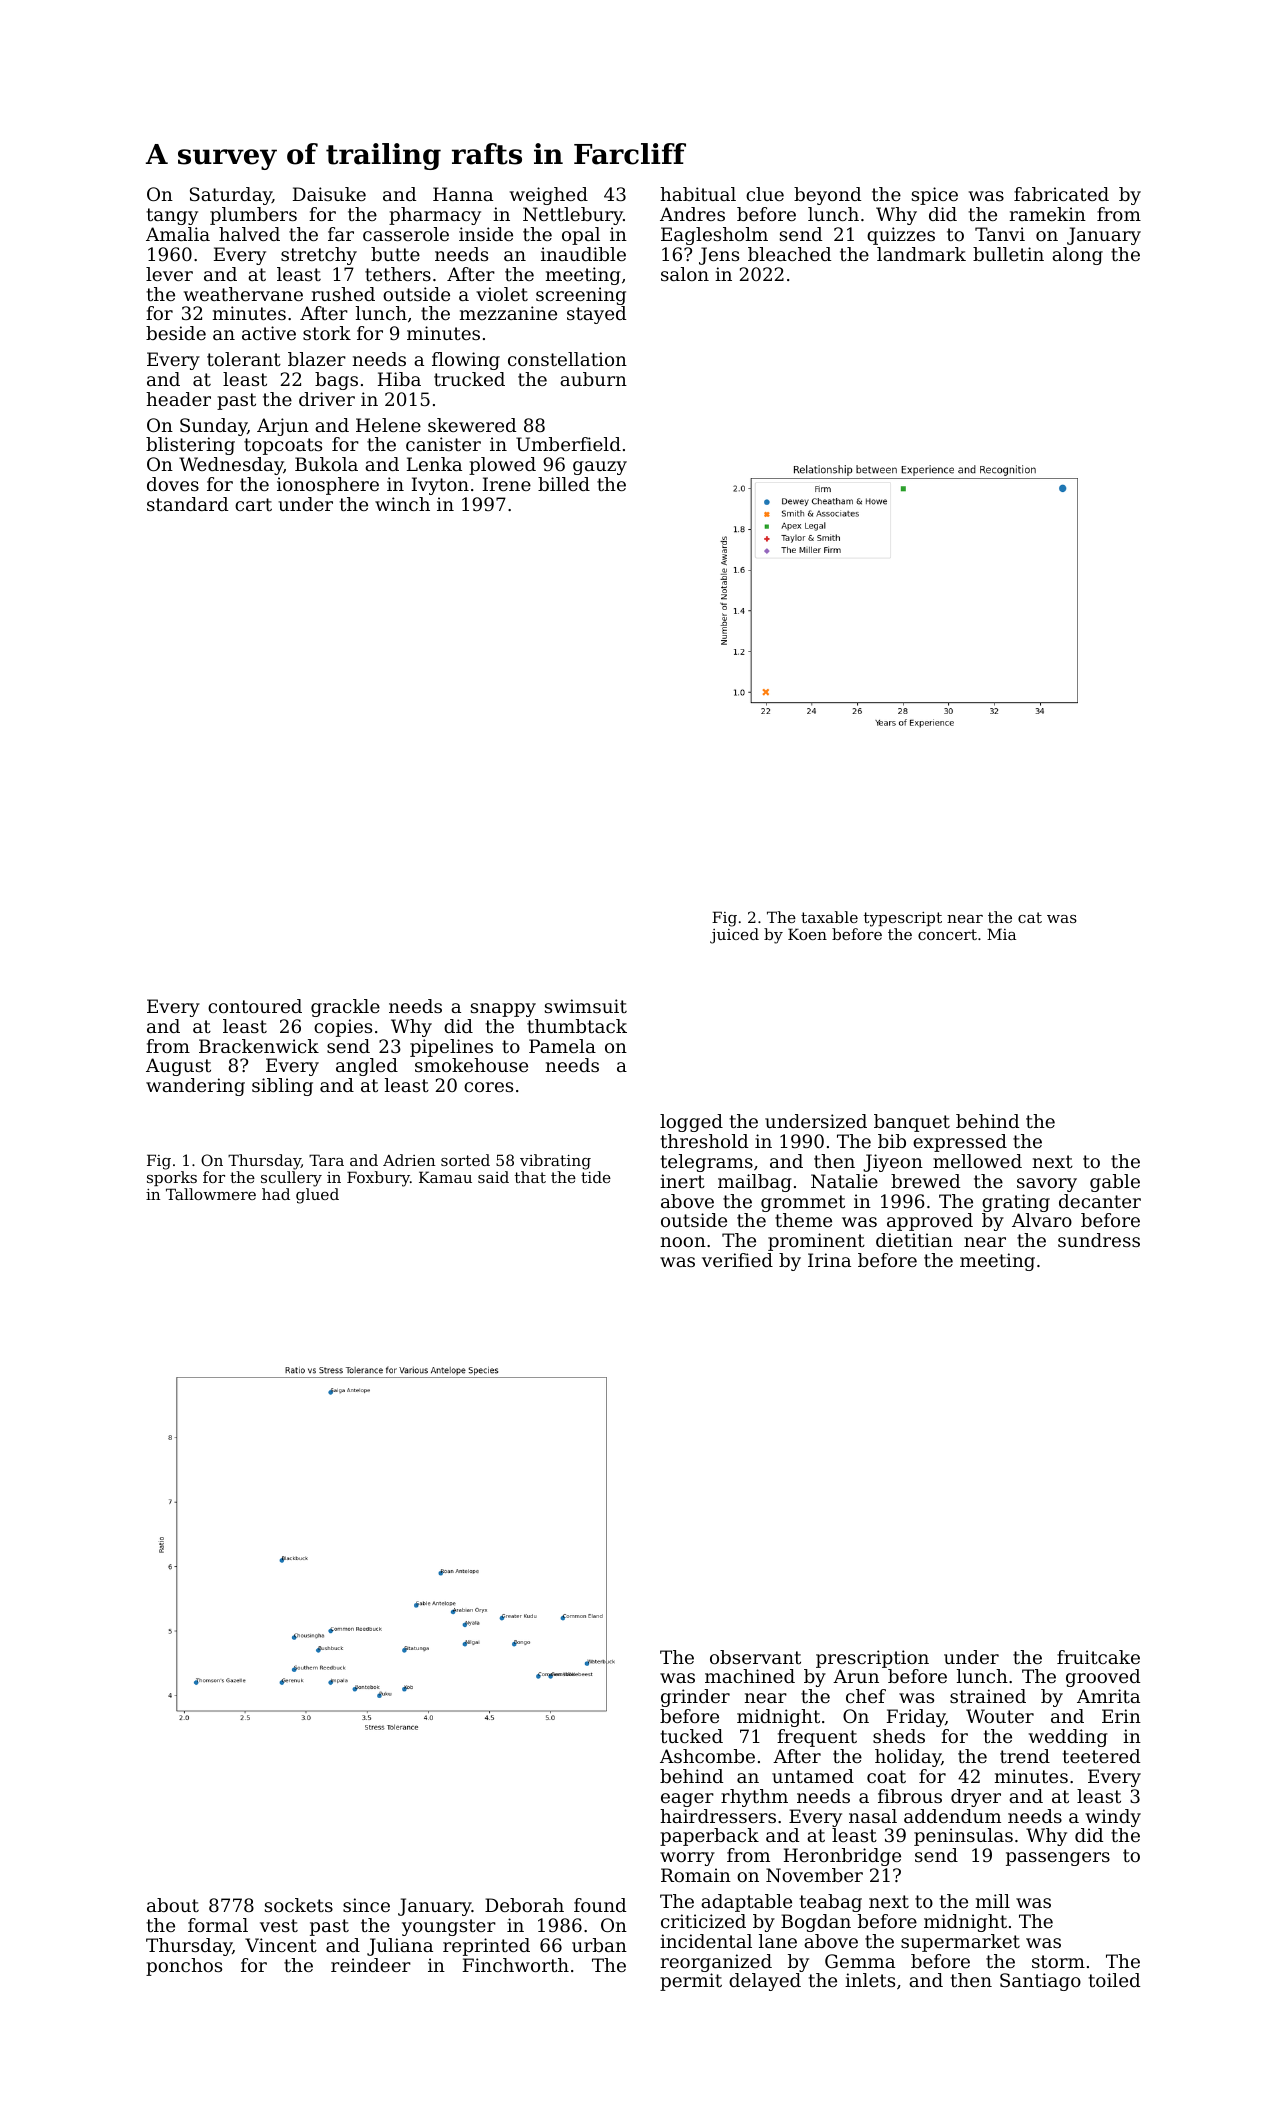 The height and width of the screenshot is (2119, 1287). I want to click on swimsuit, so click(586, 1006).
